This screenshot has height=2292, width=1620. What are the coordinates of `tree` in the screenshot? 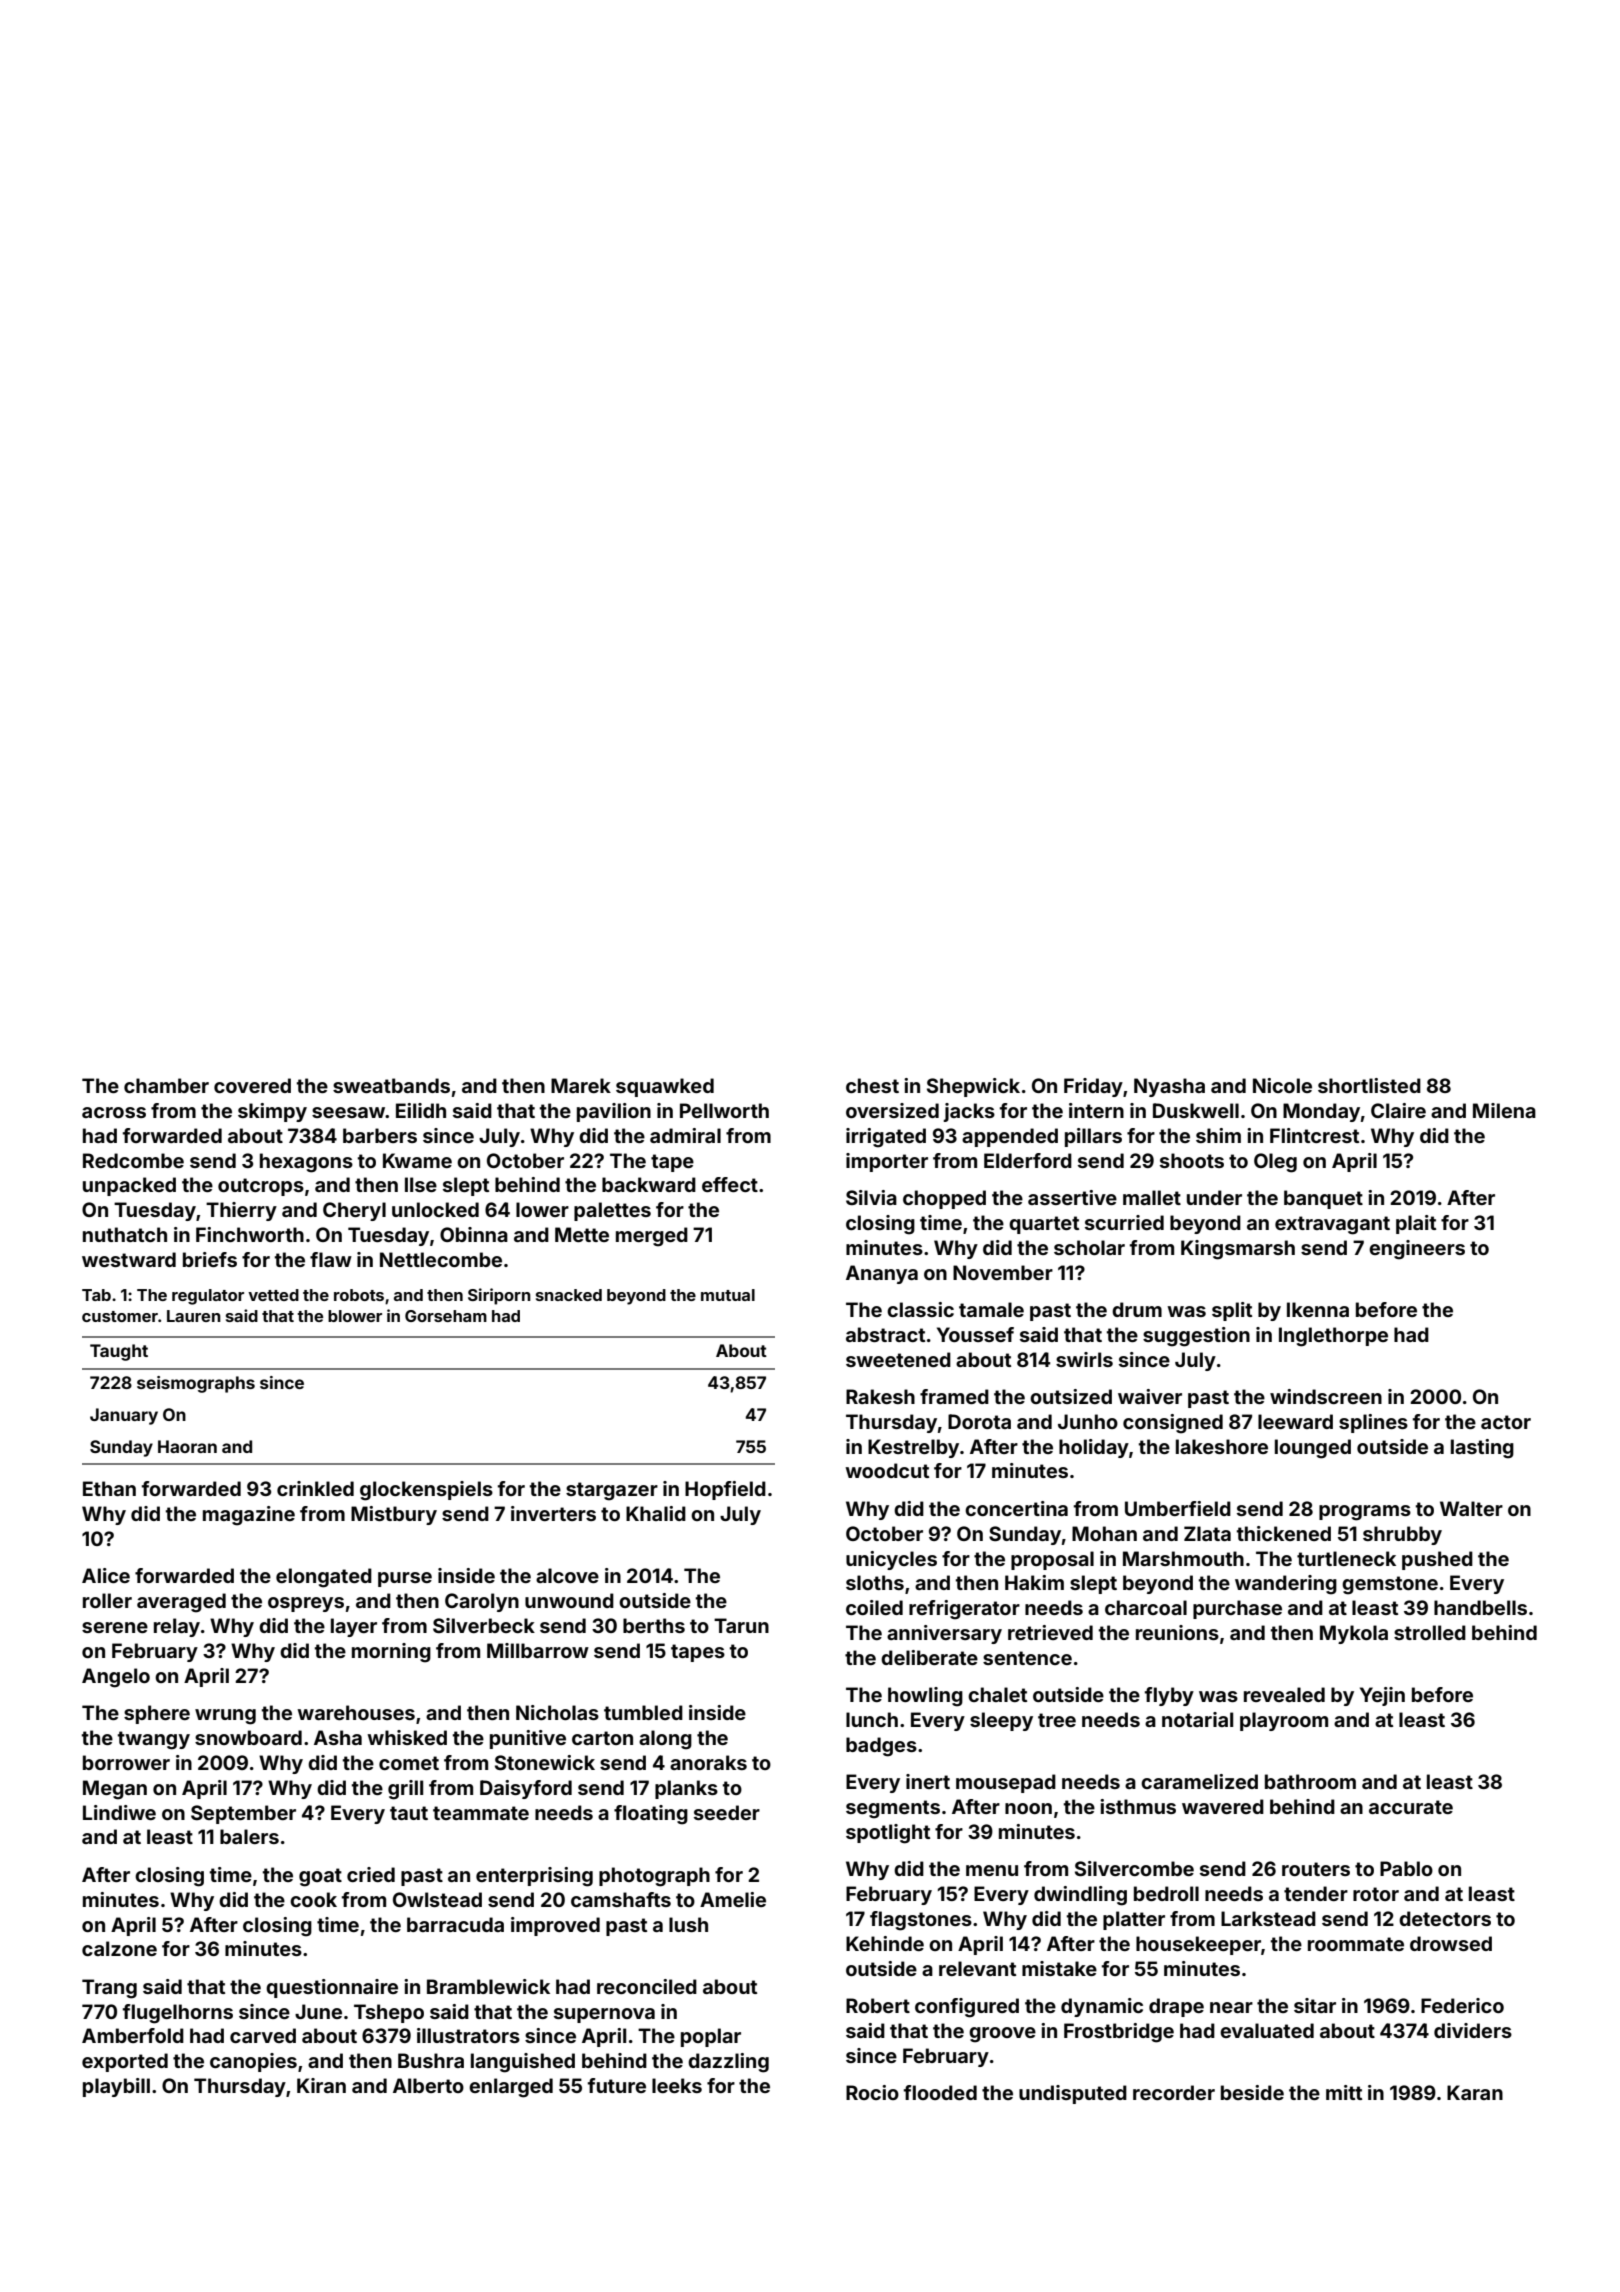 It's located at (1057, 1720).
